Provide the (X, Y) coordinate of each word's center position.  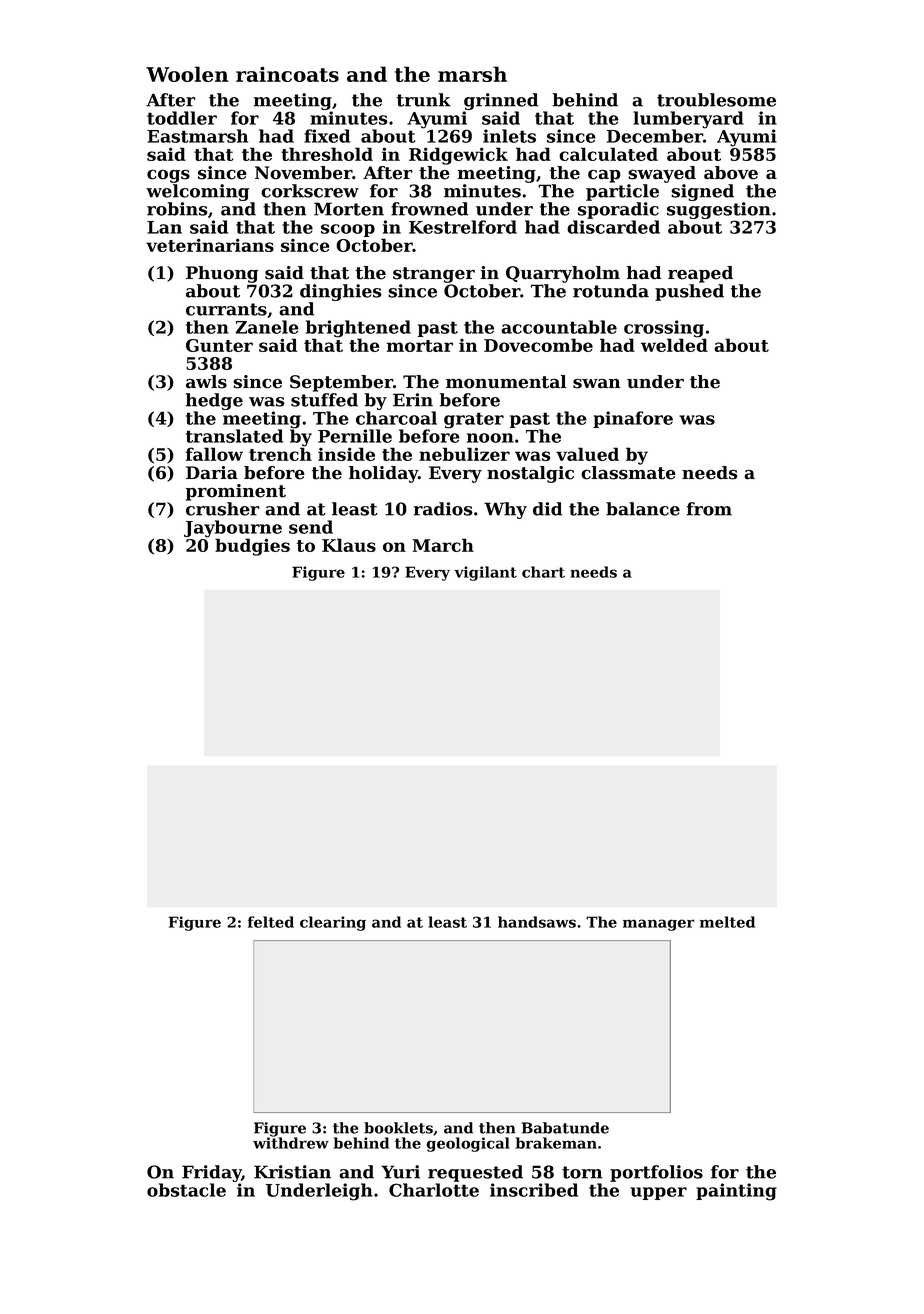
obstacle (186, 1190)
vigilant (485, 573)
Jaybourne (233, 529)
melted (727, 922)
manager (659, 925)
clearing (333, 923)
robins (177, 209)
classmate (628, 473)
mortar (420, 346)
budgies (252, 547)
